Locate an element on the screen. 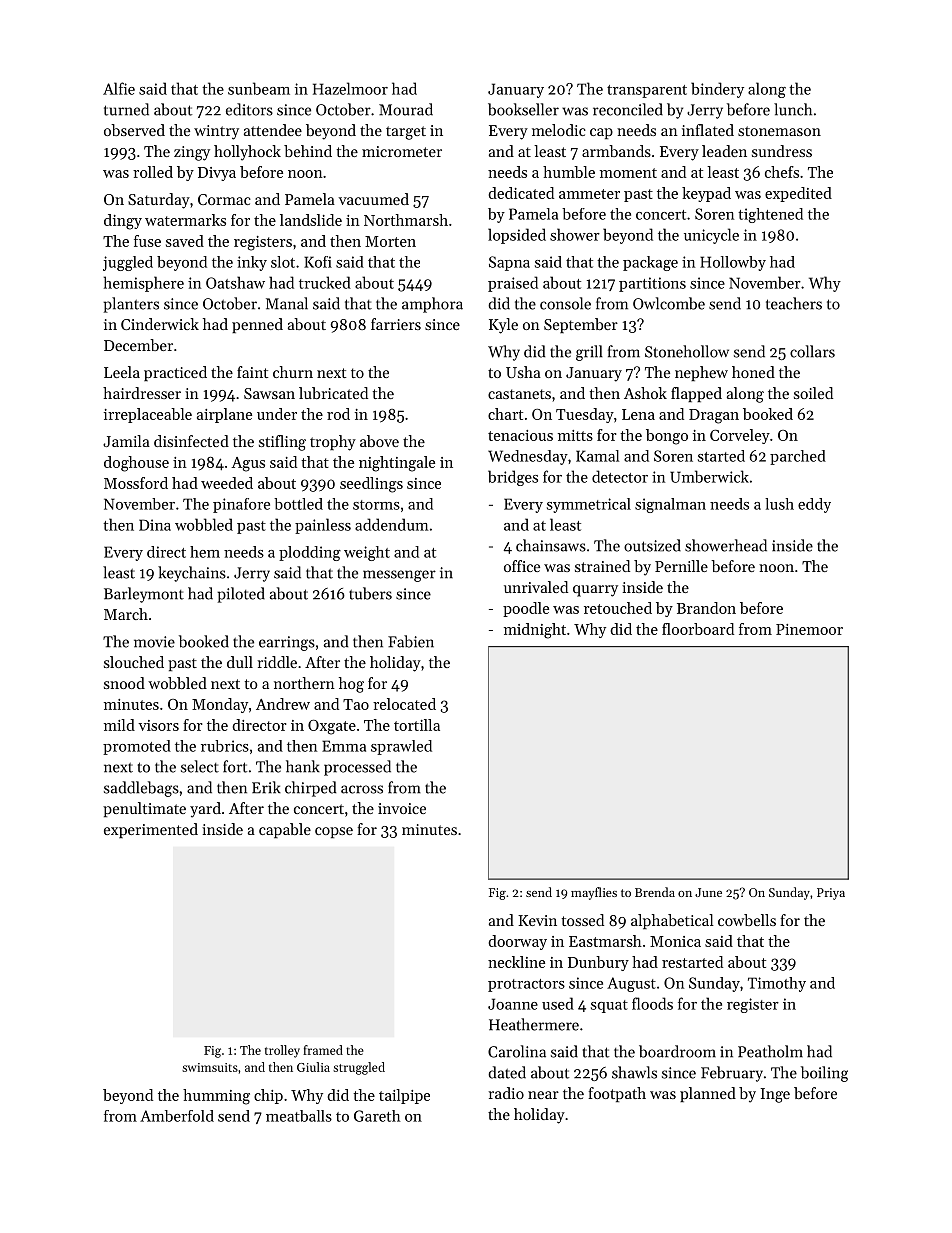 The image size is (952, 1233). Hazelmoor is located at coordinates (350, 88).
